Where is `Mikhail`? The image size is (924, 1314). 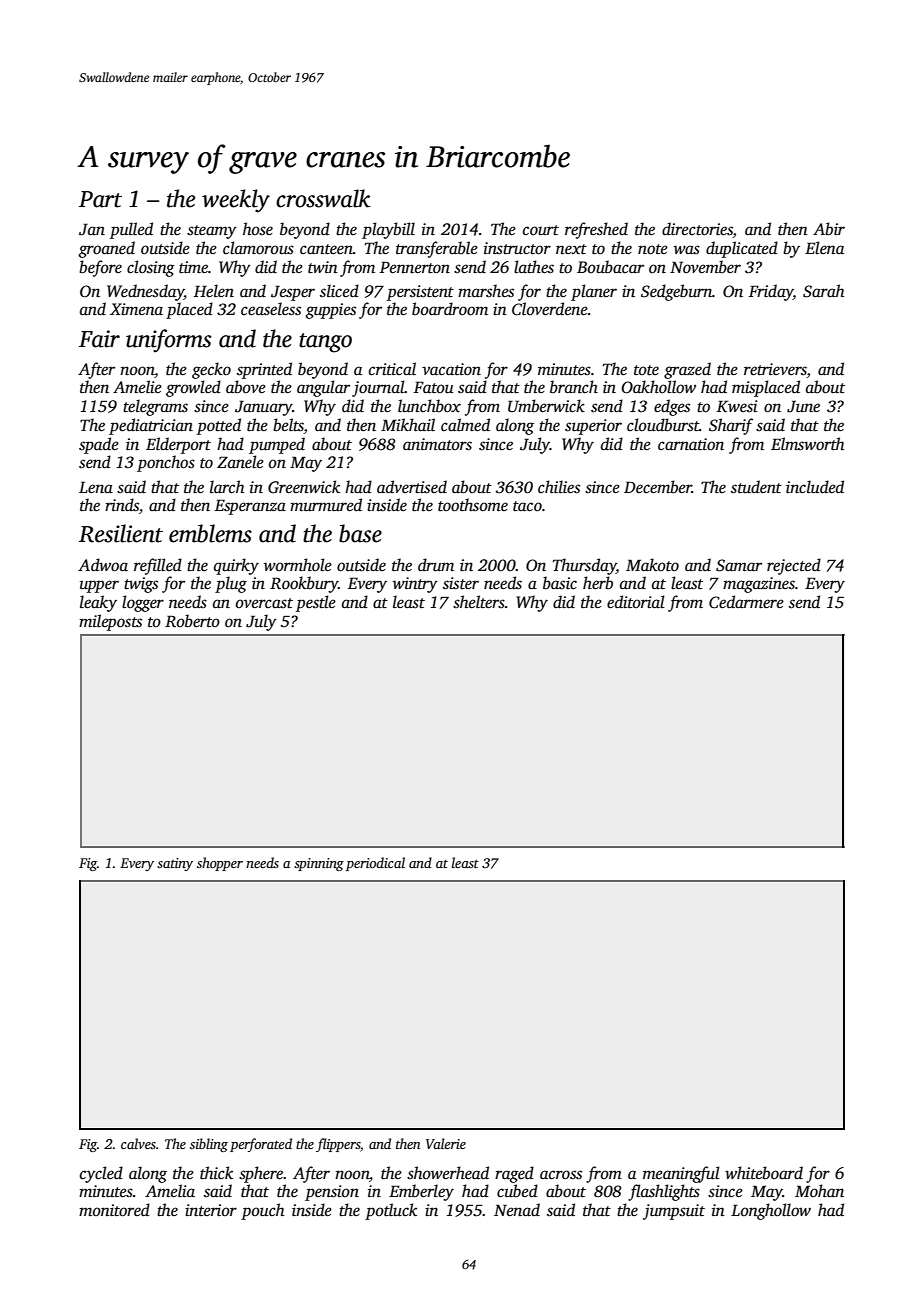
Mikhail is located at coordinates (408, 424).
